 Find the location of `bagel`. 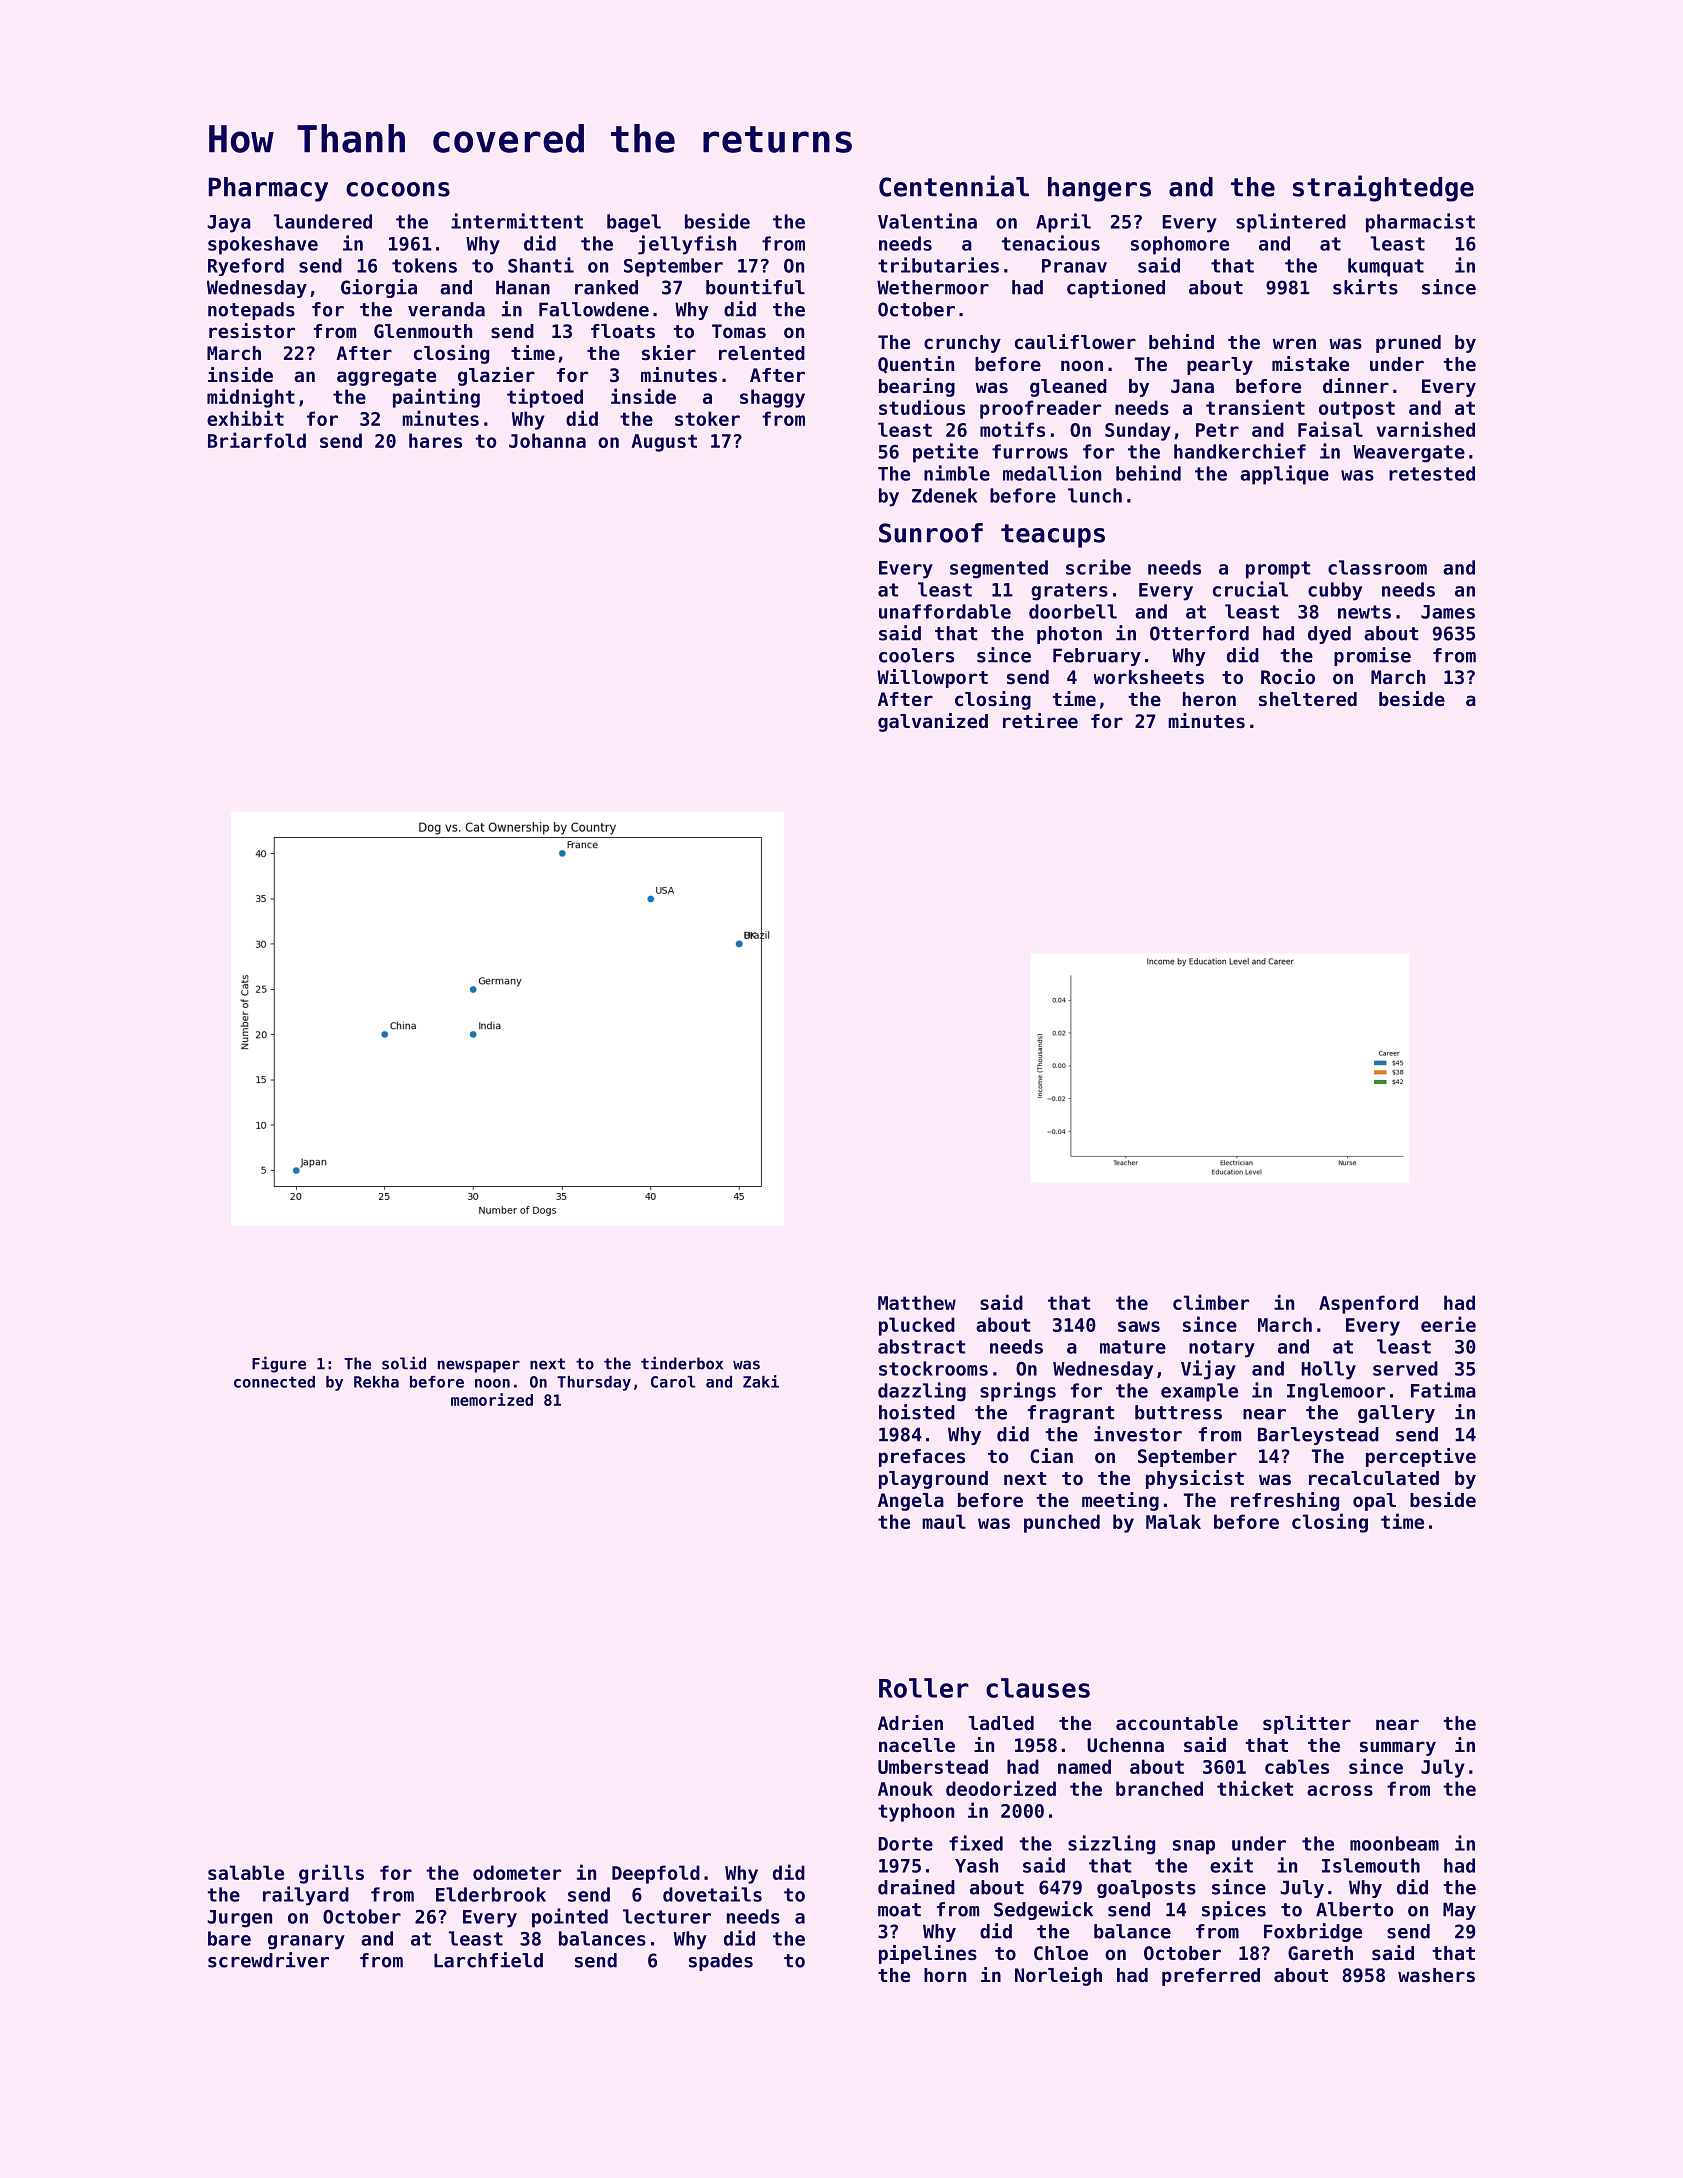

bagel is located at coordinates (634, 223).
